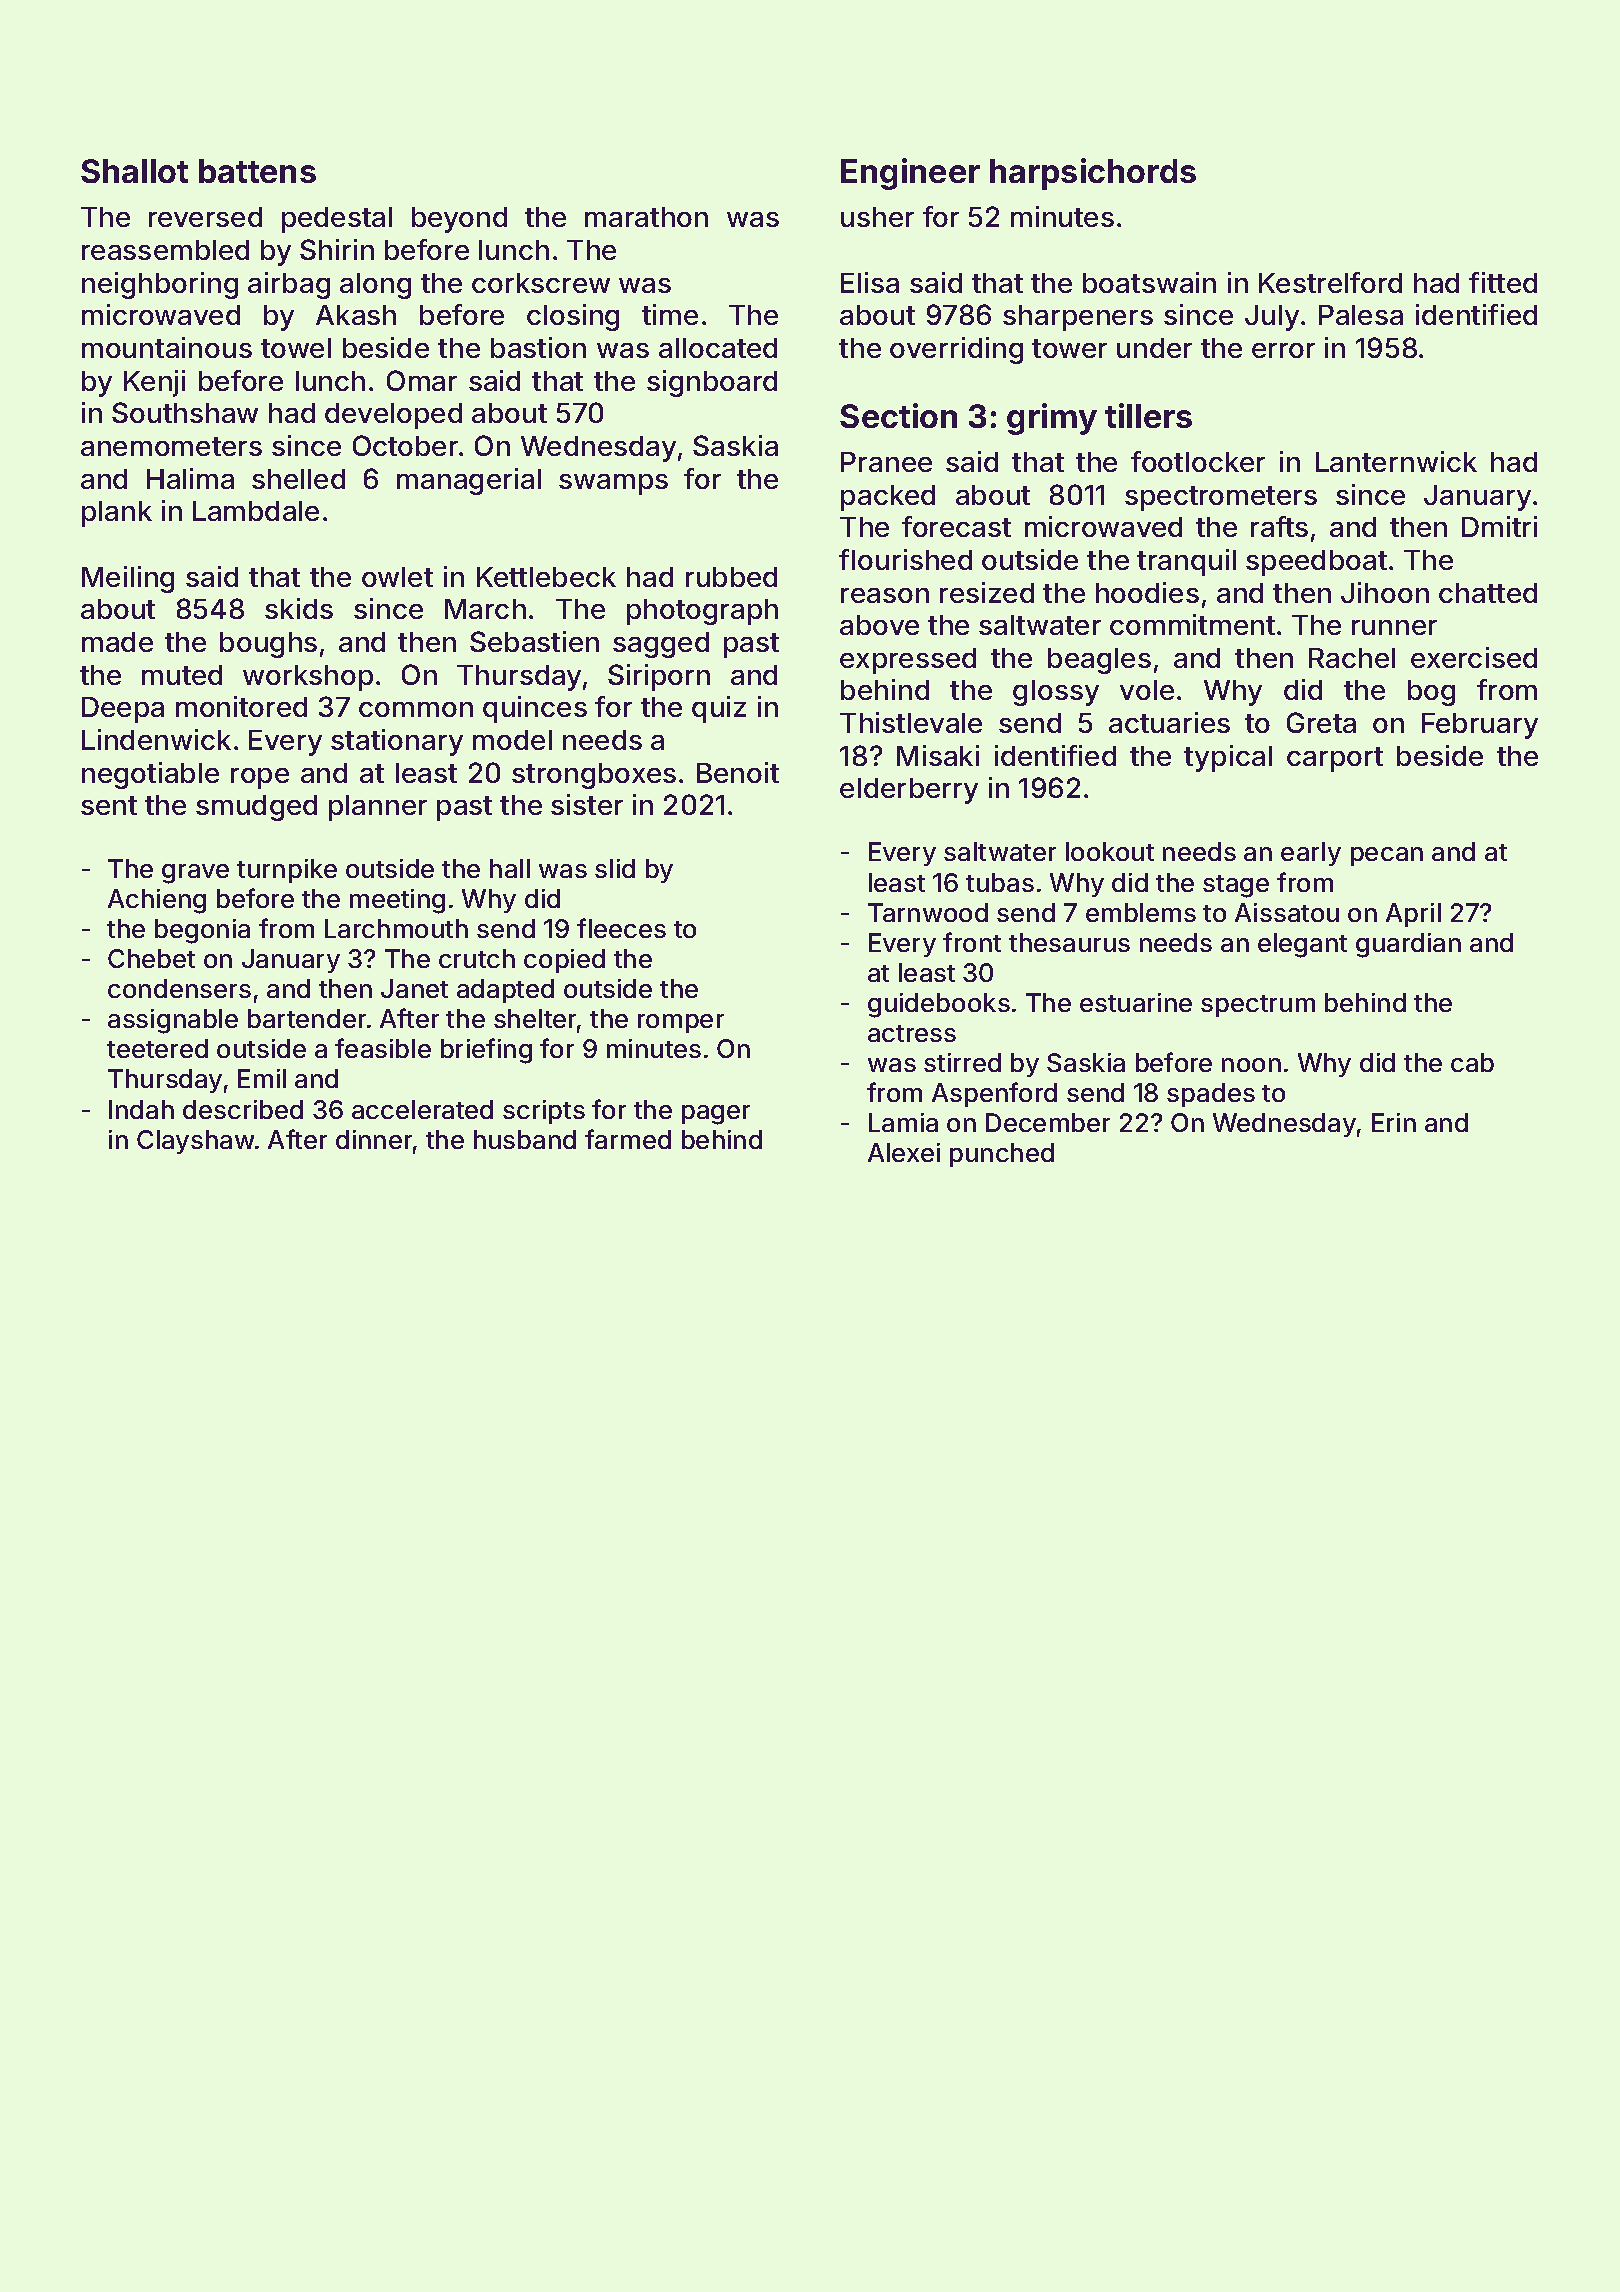 The image size is (1620, 2292). What do you see at coordinates (573, 317) in the screenshot?
I see `closing` at bounding box center [573, 317].
